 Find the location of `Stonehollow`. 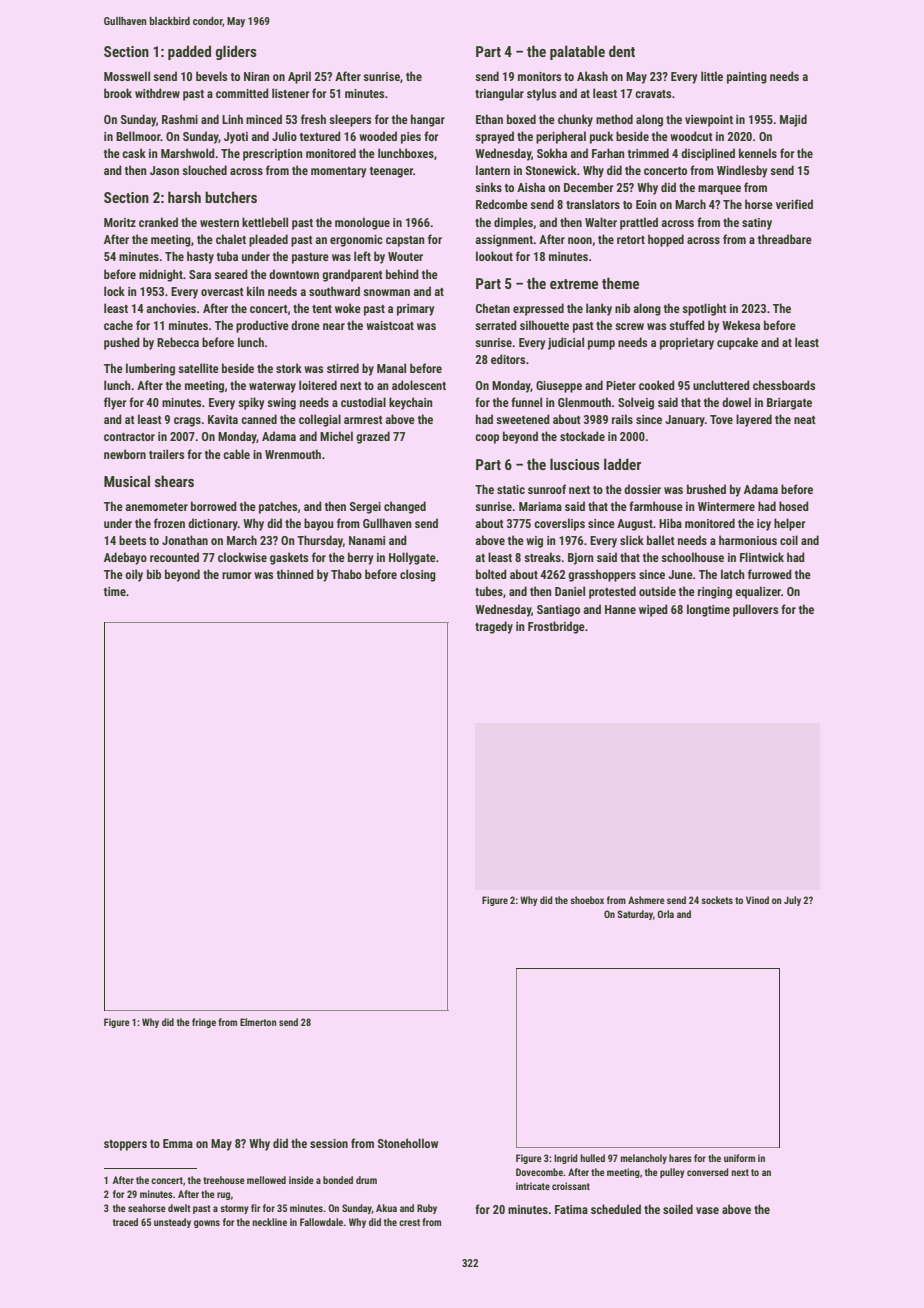

Stonehollow is located at coordinates (408, 1143).
